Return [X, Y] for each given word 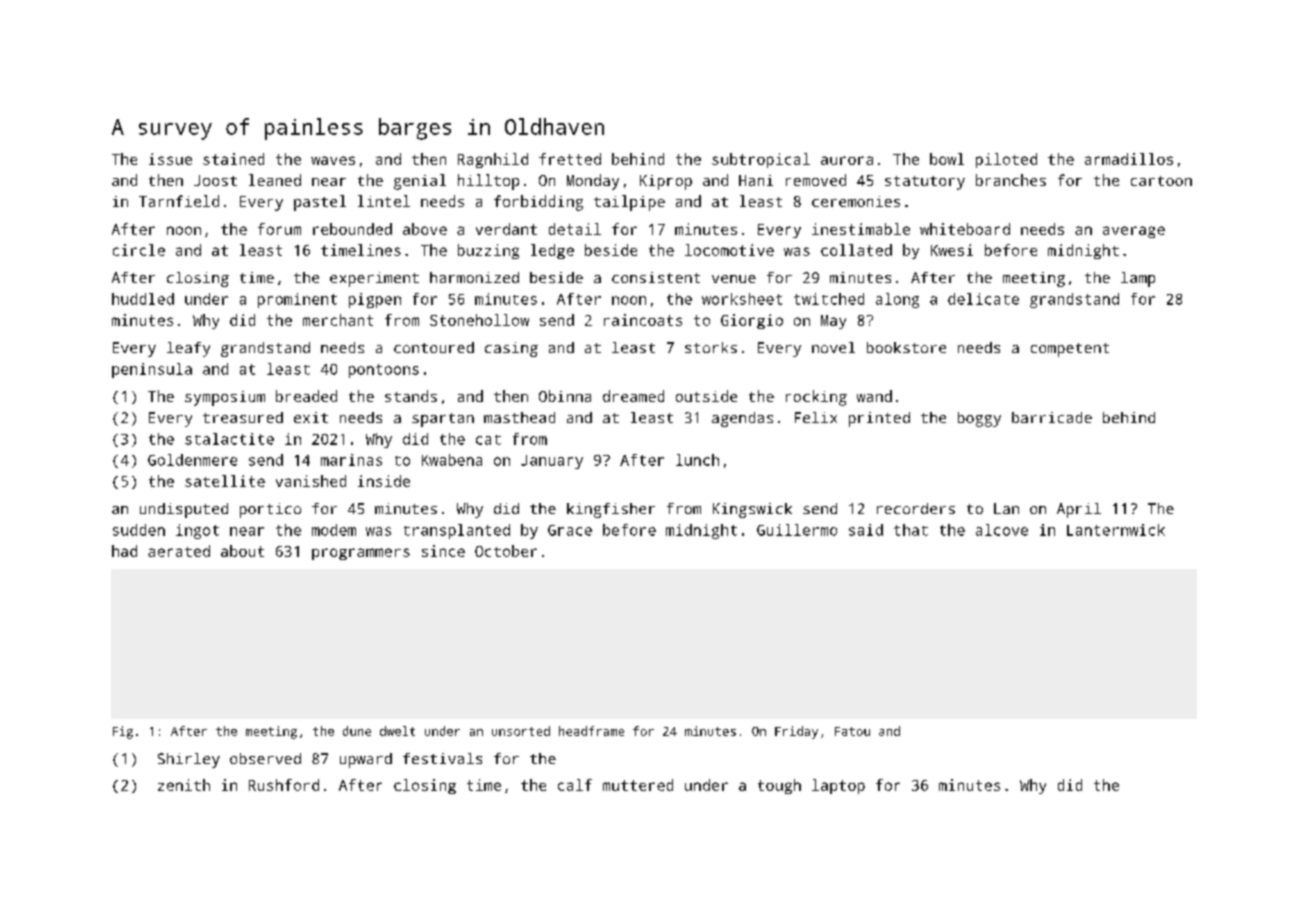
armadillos [1129, 159]
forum [279, 229]
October [506, 551]
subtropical [761, 160]
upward [366, 760]
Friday [796, 732]
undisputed [184, 510]
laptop [838, 786]
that [911, 530]
